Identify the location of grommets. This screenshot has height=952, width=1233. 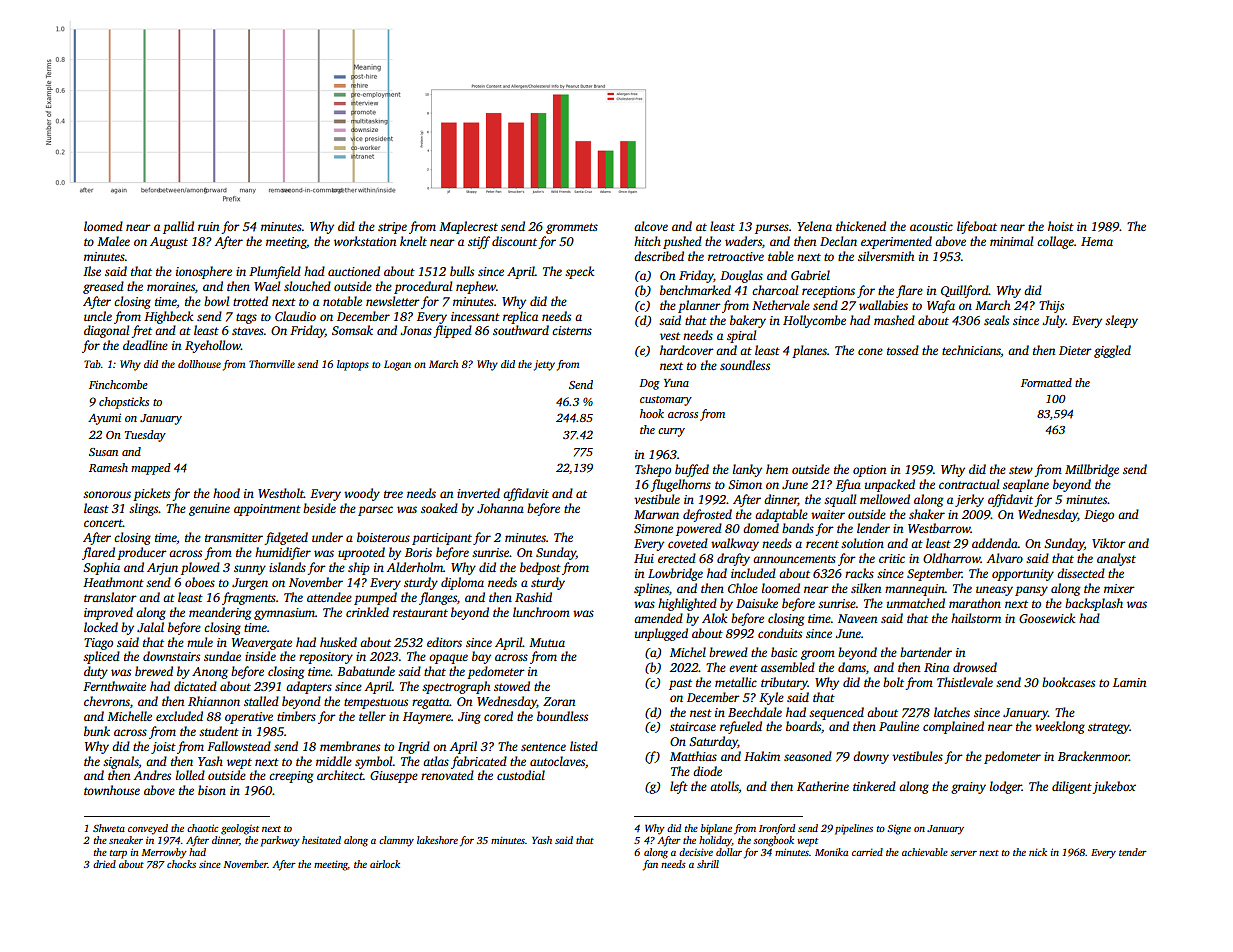
(572, 228).
